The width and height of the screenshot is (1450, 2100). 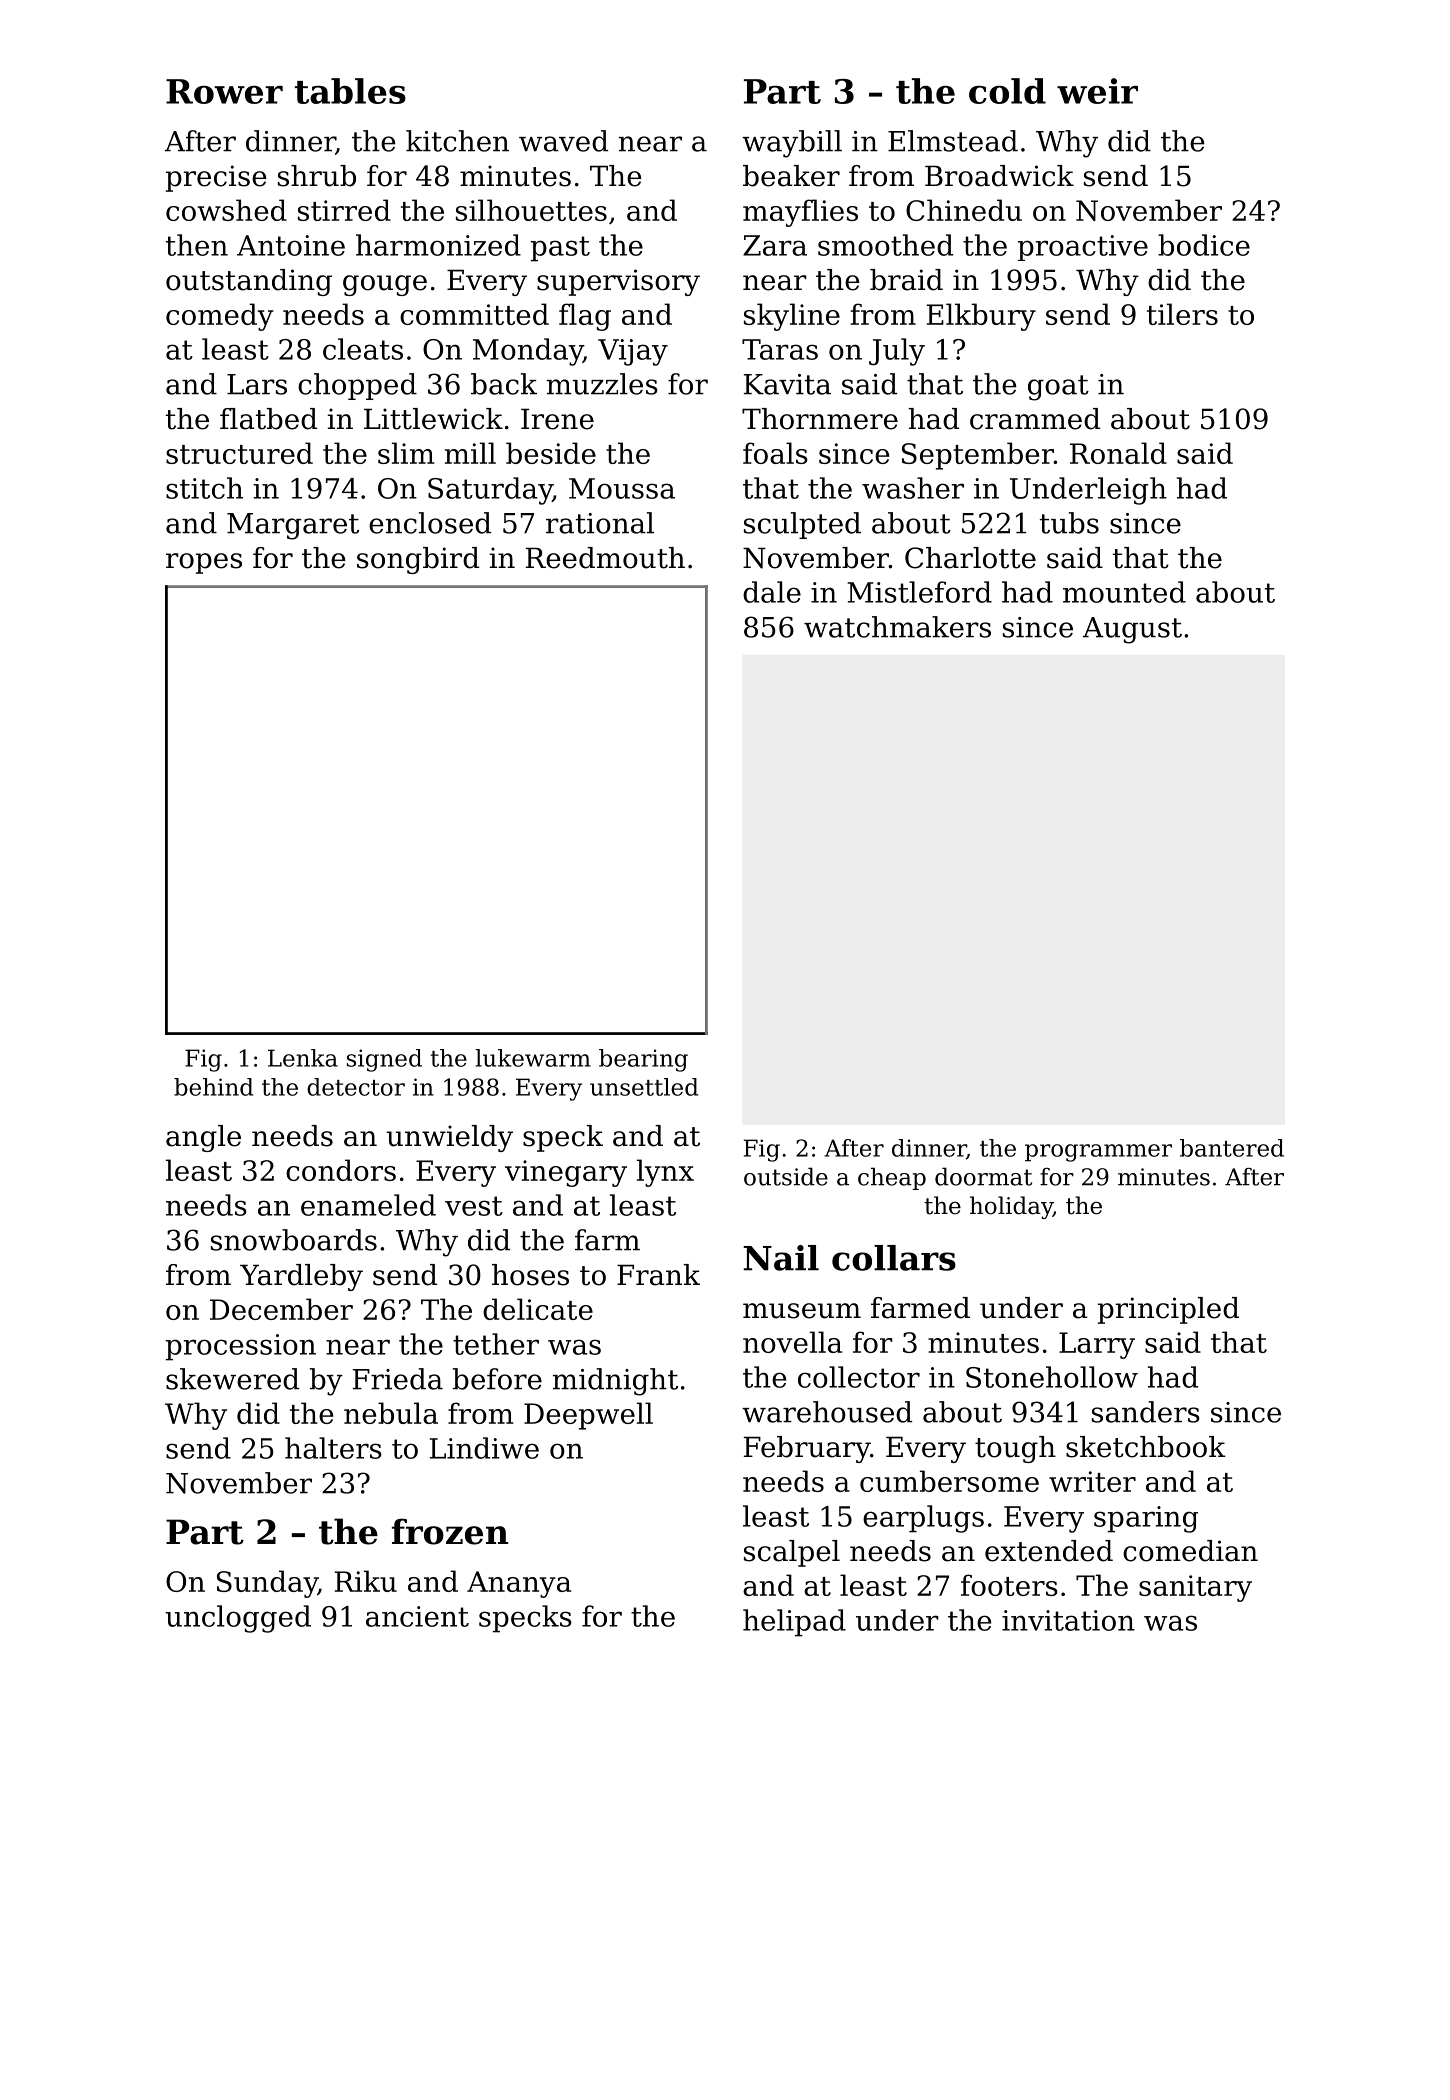 What do you see at coordinates (643, 1060) in the screenshot?
I see `bearing` at bounding box center [643, 1060].
